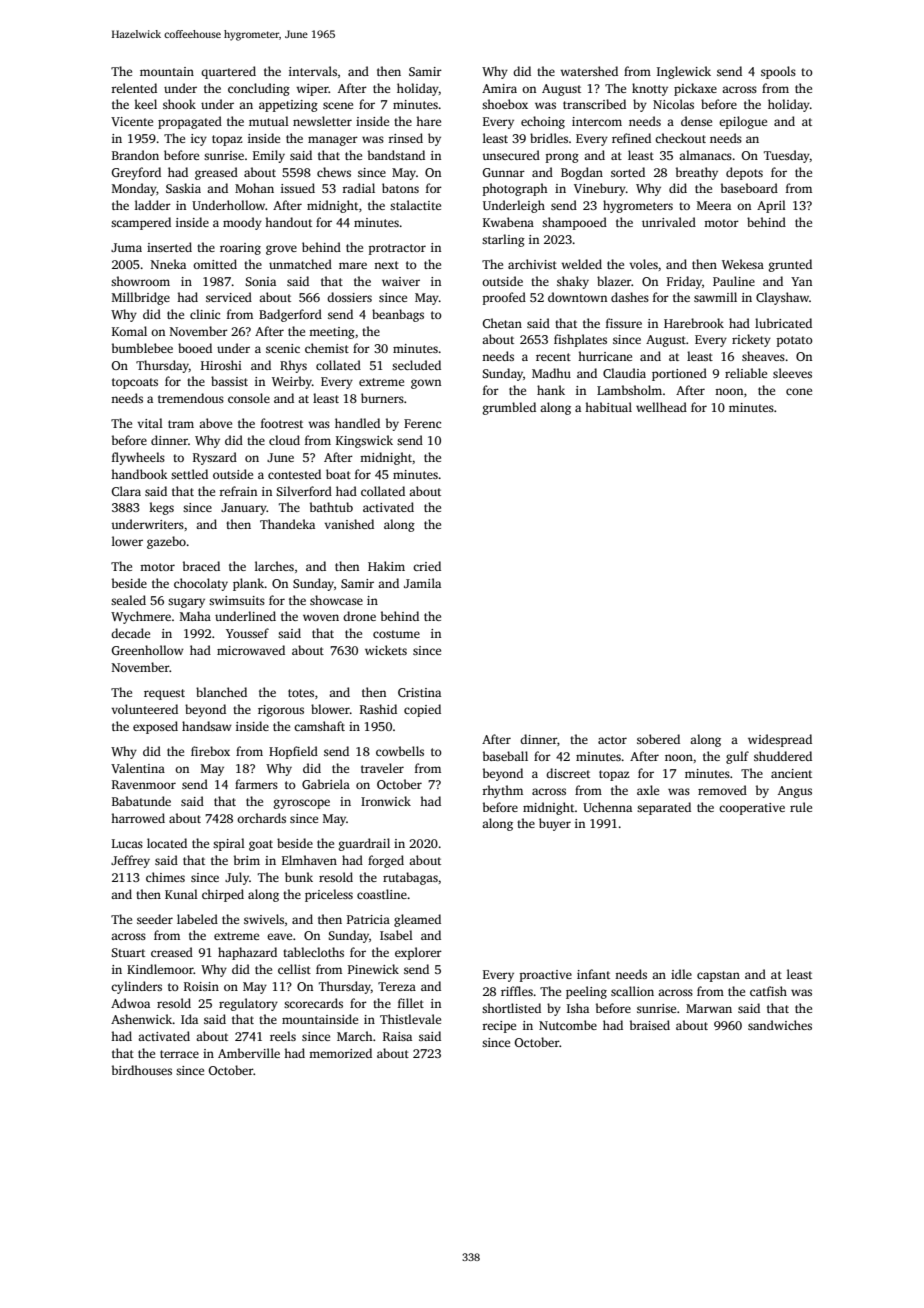 This screenshot has height=1308, width=924. Describe the element at coordinates (799, 391) in the screenshot. I see `cone` at that location.
